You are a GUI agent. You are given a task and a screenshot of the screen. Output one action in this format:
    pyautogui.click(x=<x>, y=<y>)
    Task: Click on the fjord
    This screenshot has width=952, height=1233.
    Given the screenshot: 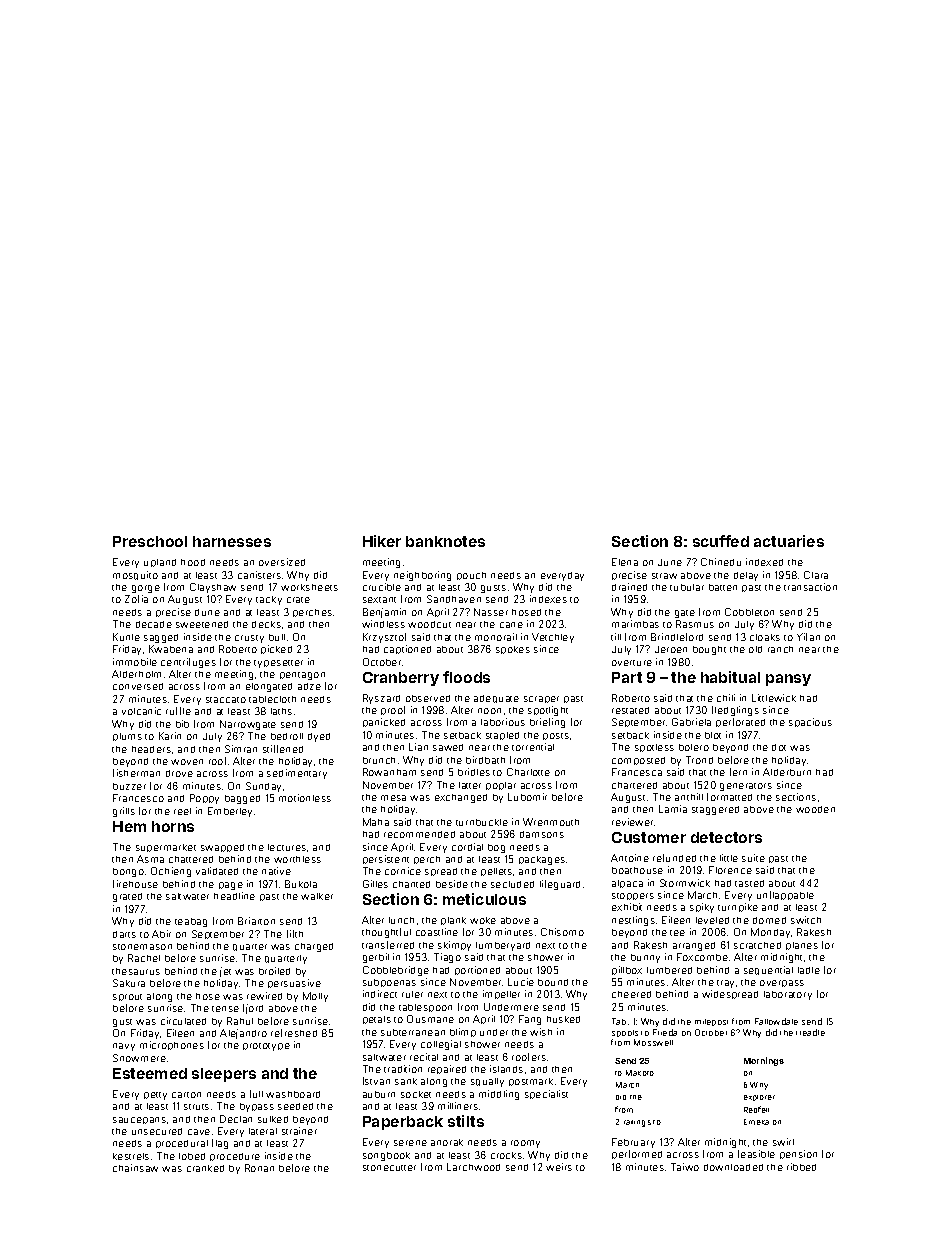 What is the action you would take?
    pyautogui.click(x=253, y=1009)
